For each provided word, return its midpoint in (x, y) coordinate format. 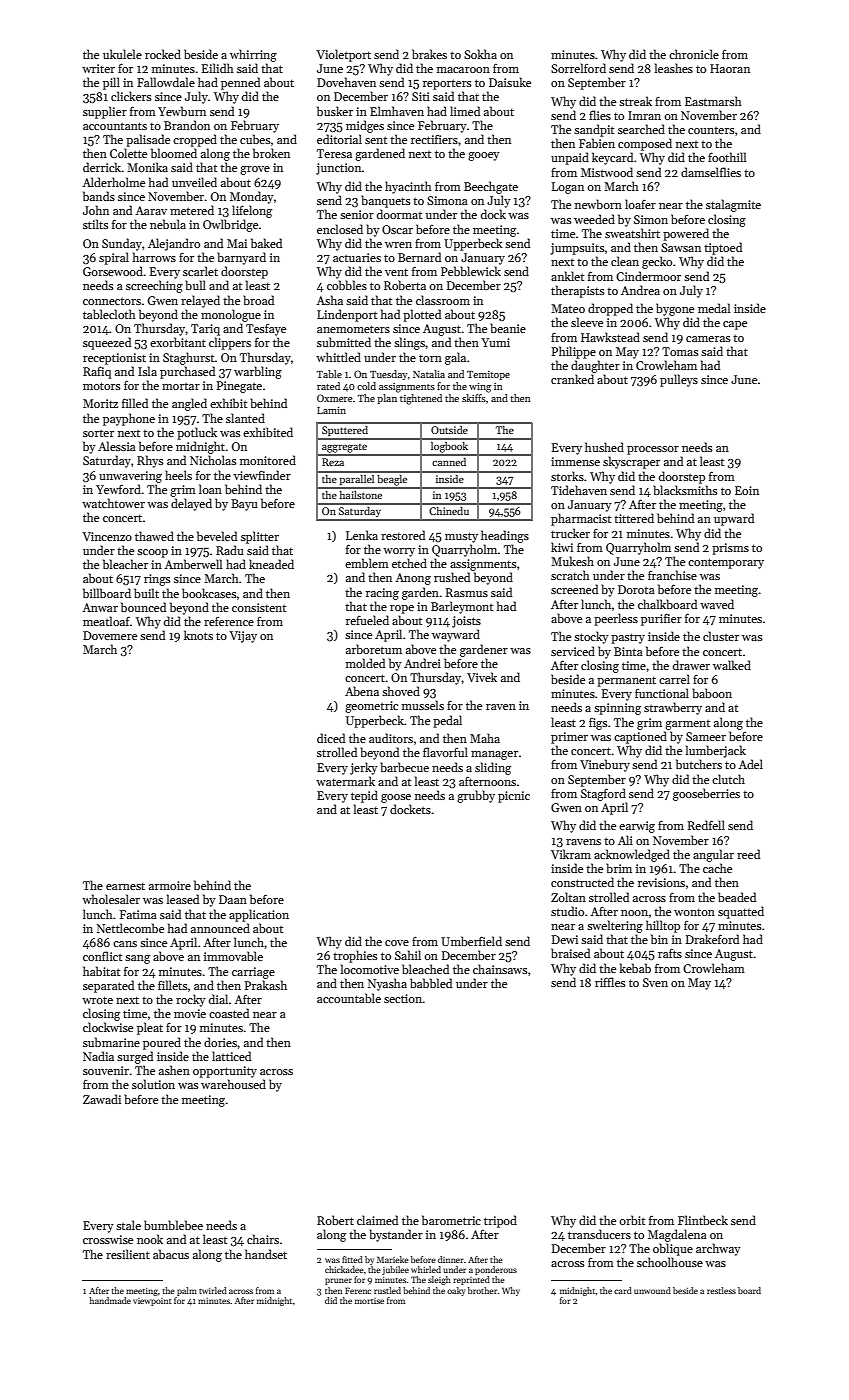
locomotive (370, 969)
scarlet (200, 271)
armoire (170, 885)
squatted (741, 912)
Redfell (706, 825)
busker (335, 111)
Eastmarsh (713, 101)
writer (98, 68)
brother (482, 1290)
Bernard (419, 257)
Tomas (680, 351)
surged (135, 1057)
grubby (476, 796)
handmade (110, 1300)
